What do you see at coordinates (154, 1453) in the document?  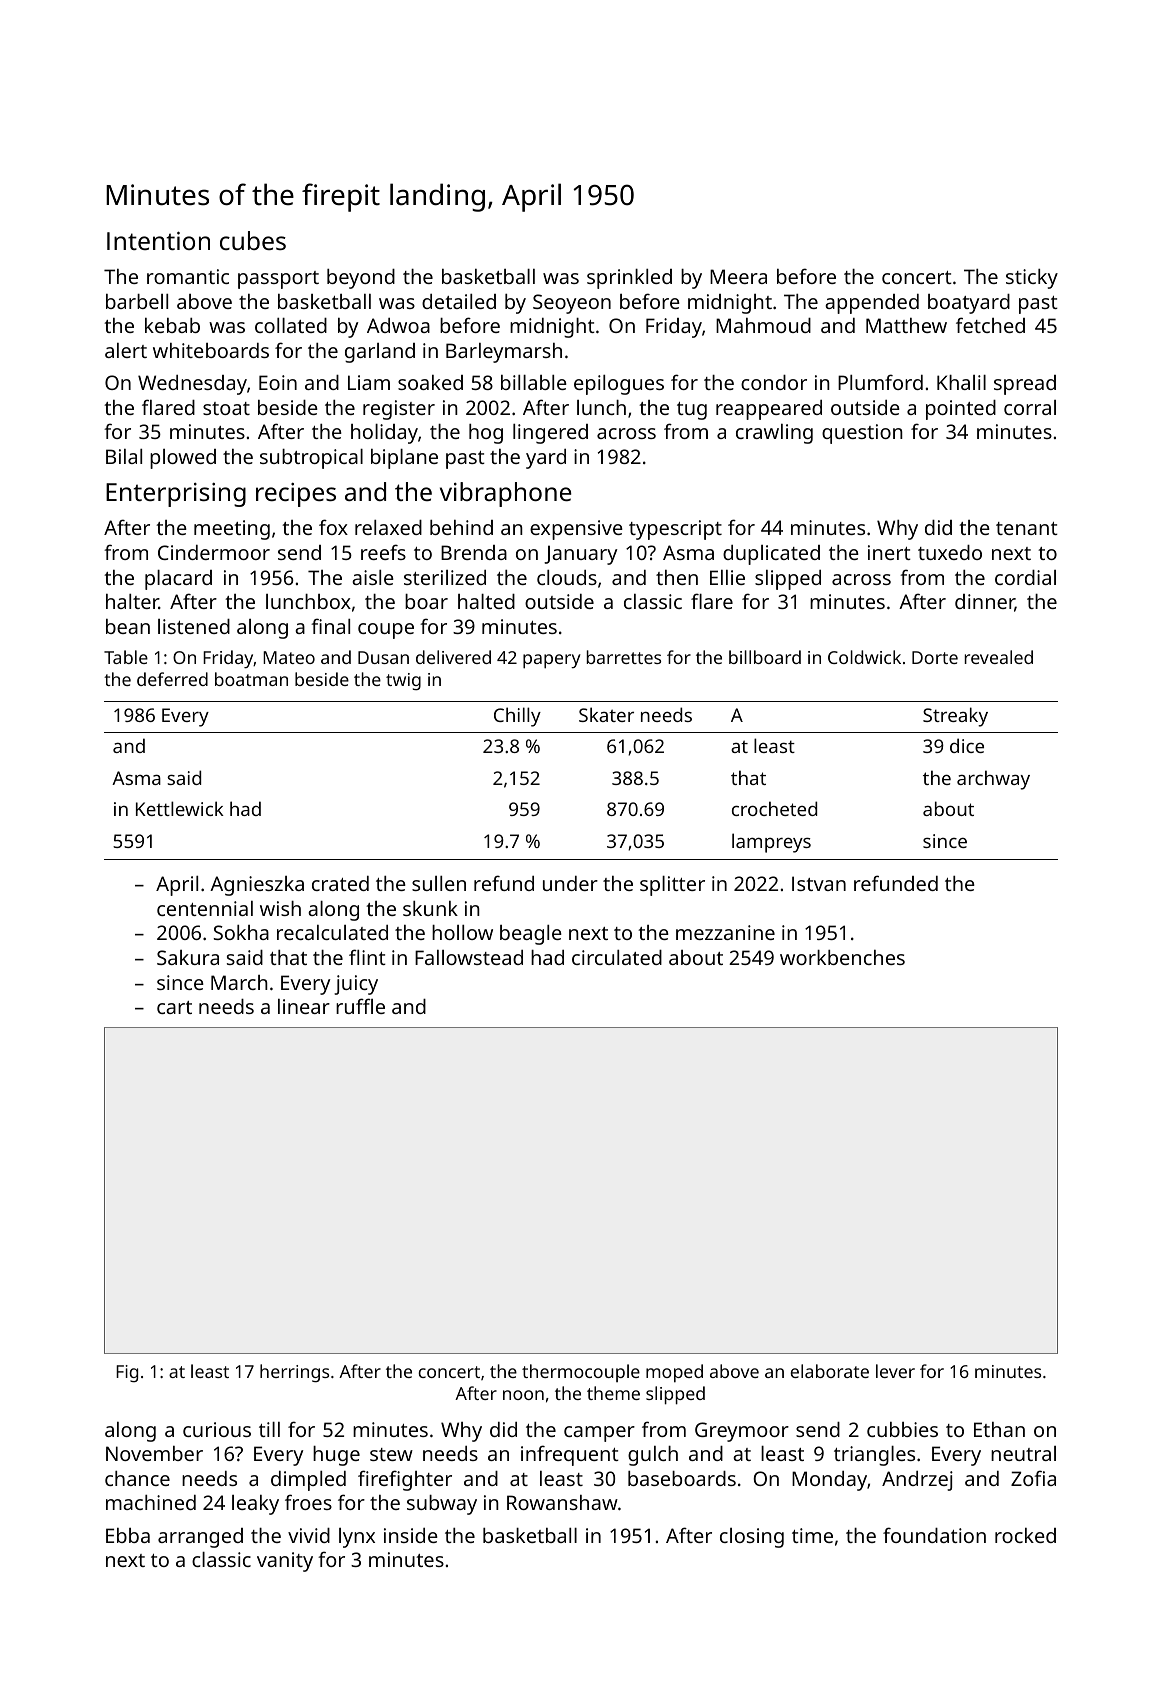 I see `November` at bounding box center [154, 1453].
